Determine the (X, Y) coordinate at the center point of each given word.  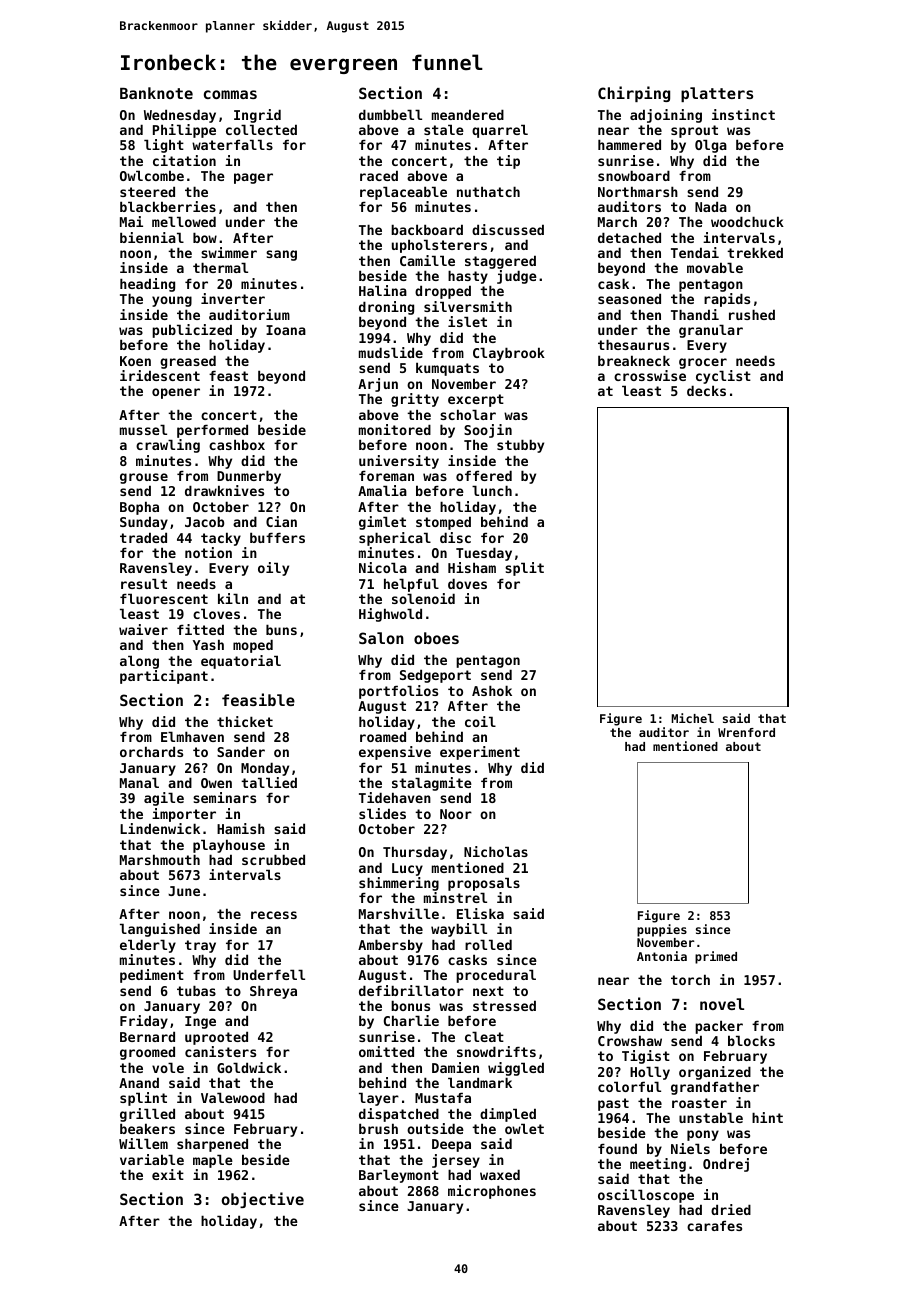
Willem (143, 1143)
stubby (520, 446)
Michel (692, 718)
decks (706, 391)
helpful (411, 585)
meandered (468, 114)
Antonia (662, 956)
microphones (492, 1192)
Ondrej (726, 1165)
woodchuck (747, 221)
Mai (131, 221)
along (139, 662)
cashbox (237, 444)
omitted (386, 1051)
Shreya (273, 992)
